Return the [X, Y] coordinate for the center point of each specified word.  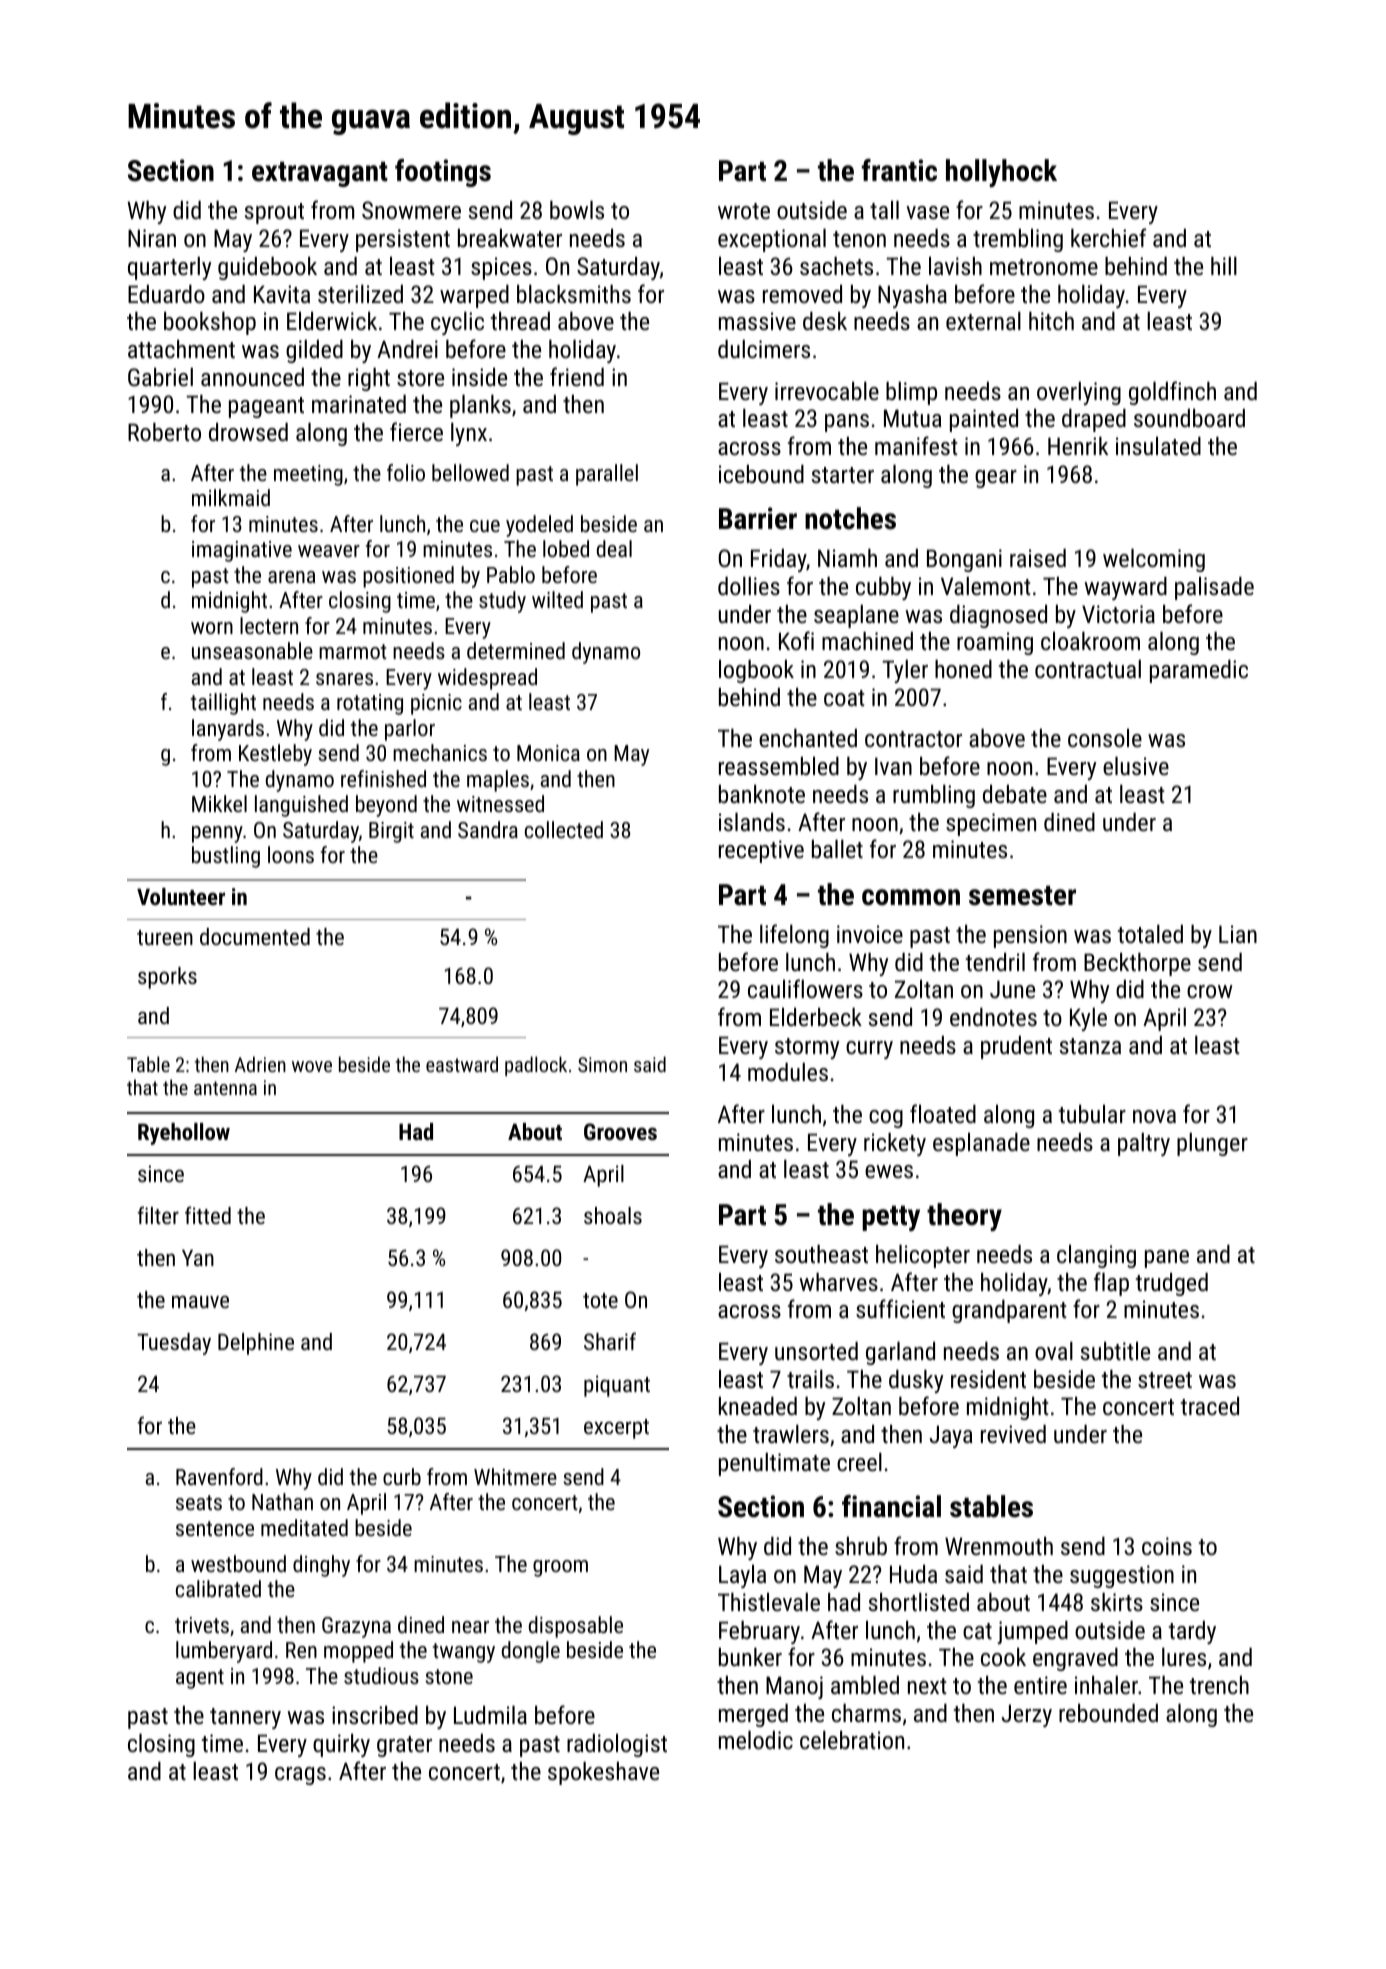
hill [1224, 266]
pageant [266, 407]
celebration [852, 1740]
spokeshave [603, 1773]
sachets [836, 266]
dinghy [321, 1566]
